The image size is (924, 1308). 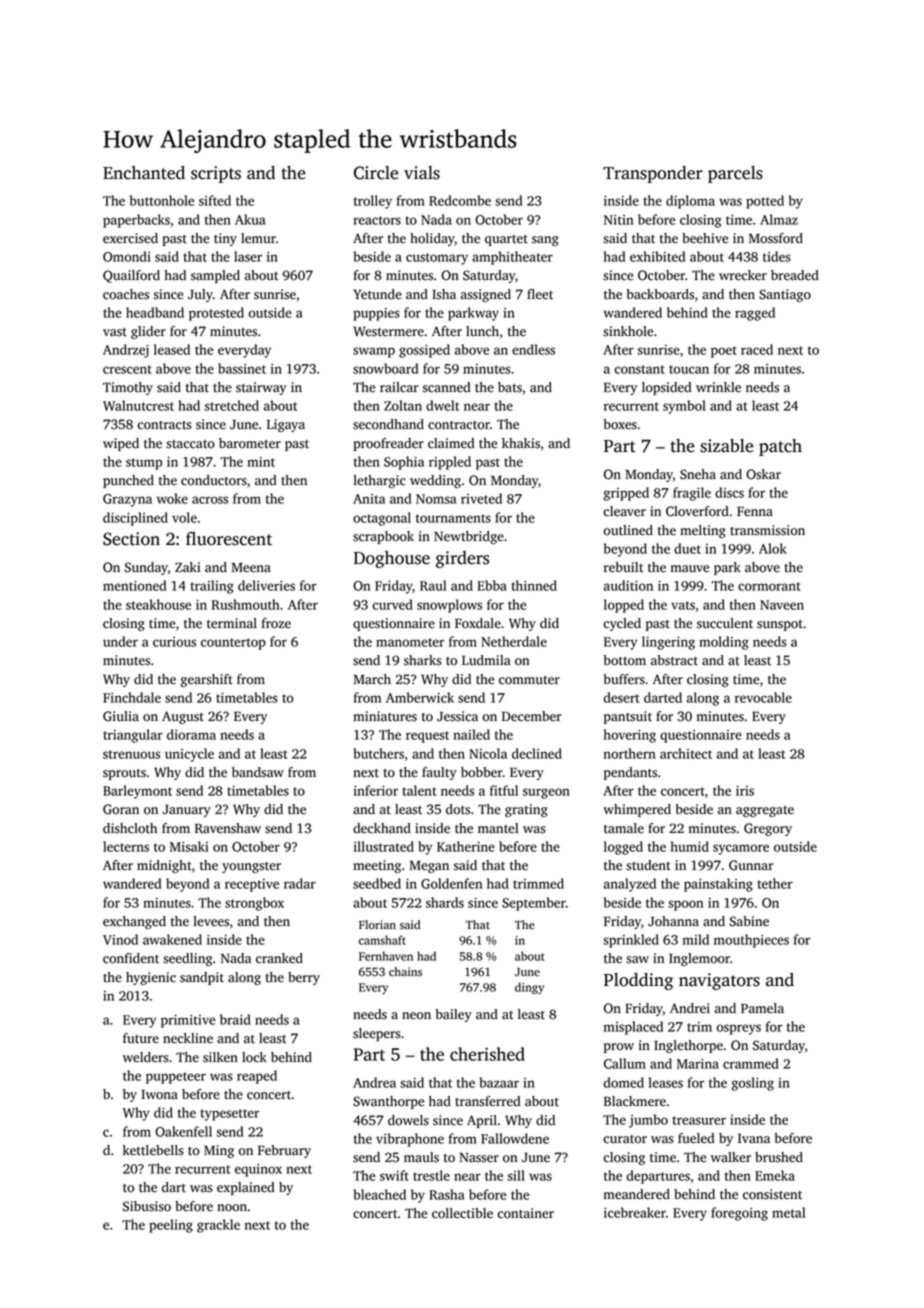 I want to click on peeling, so click(x=171, y=1226).
